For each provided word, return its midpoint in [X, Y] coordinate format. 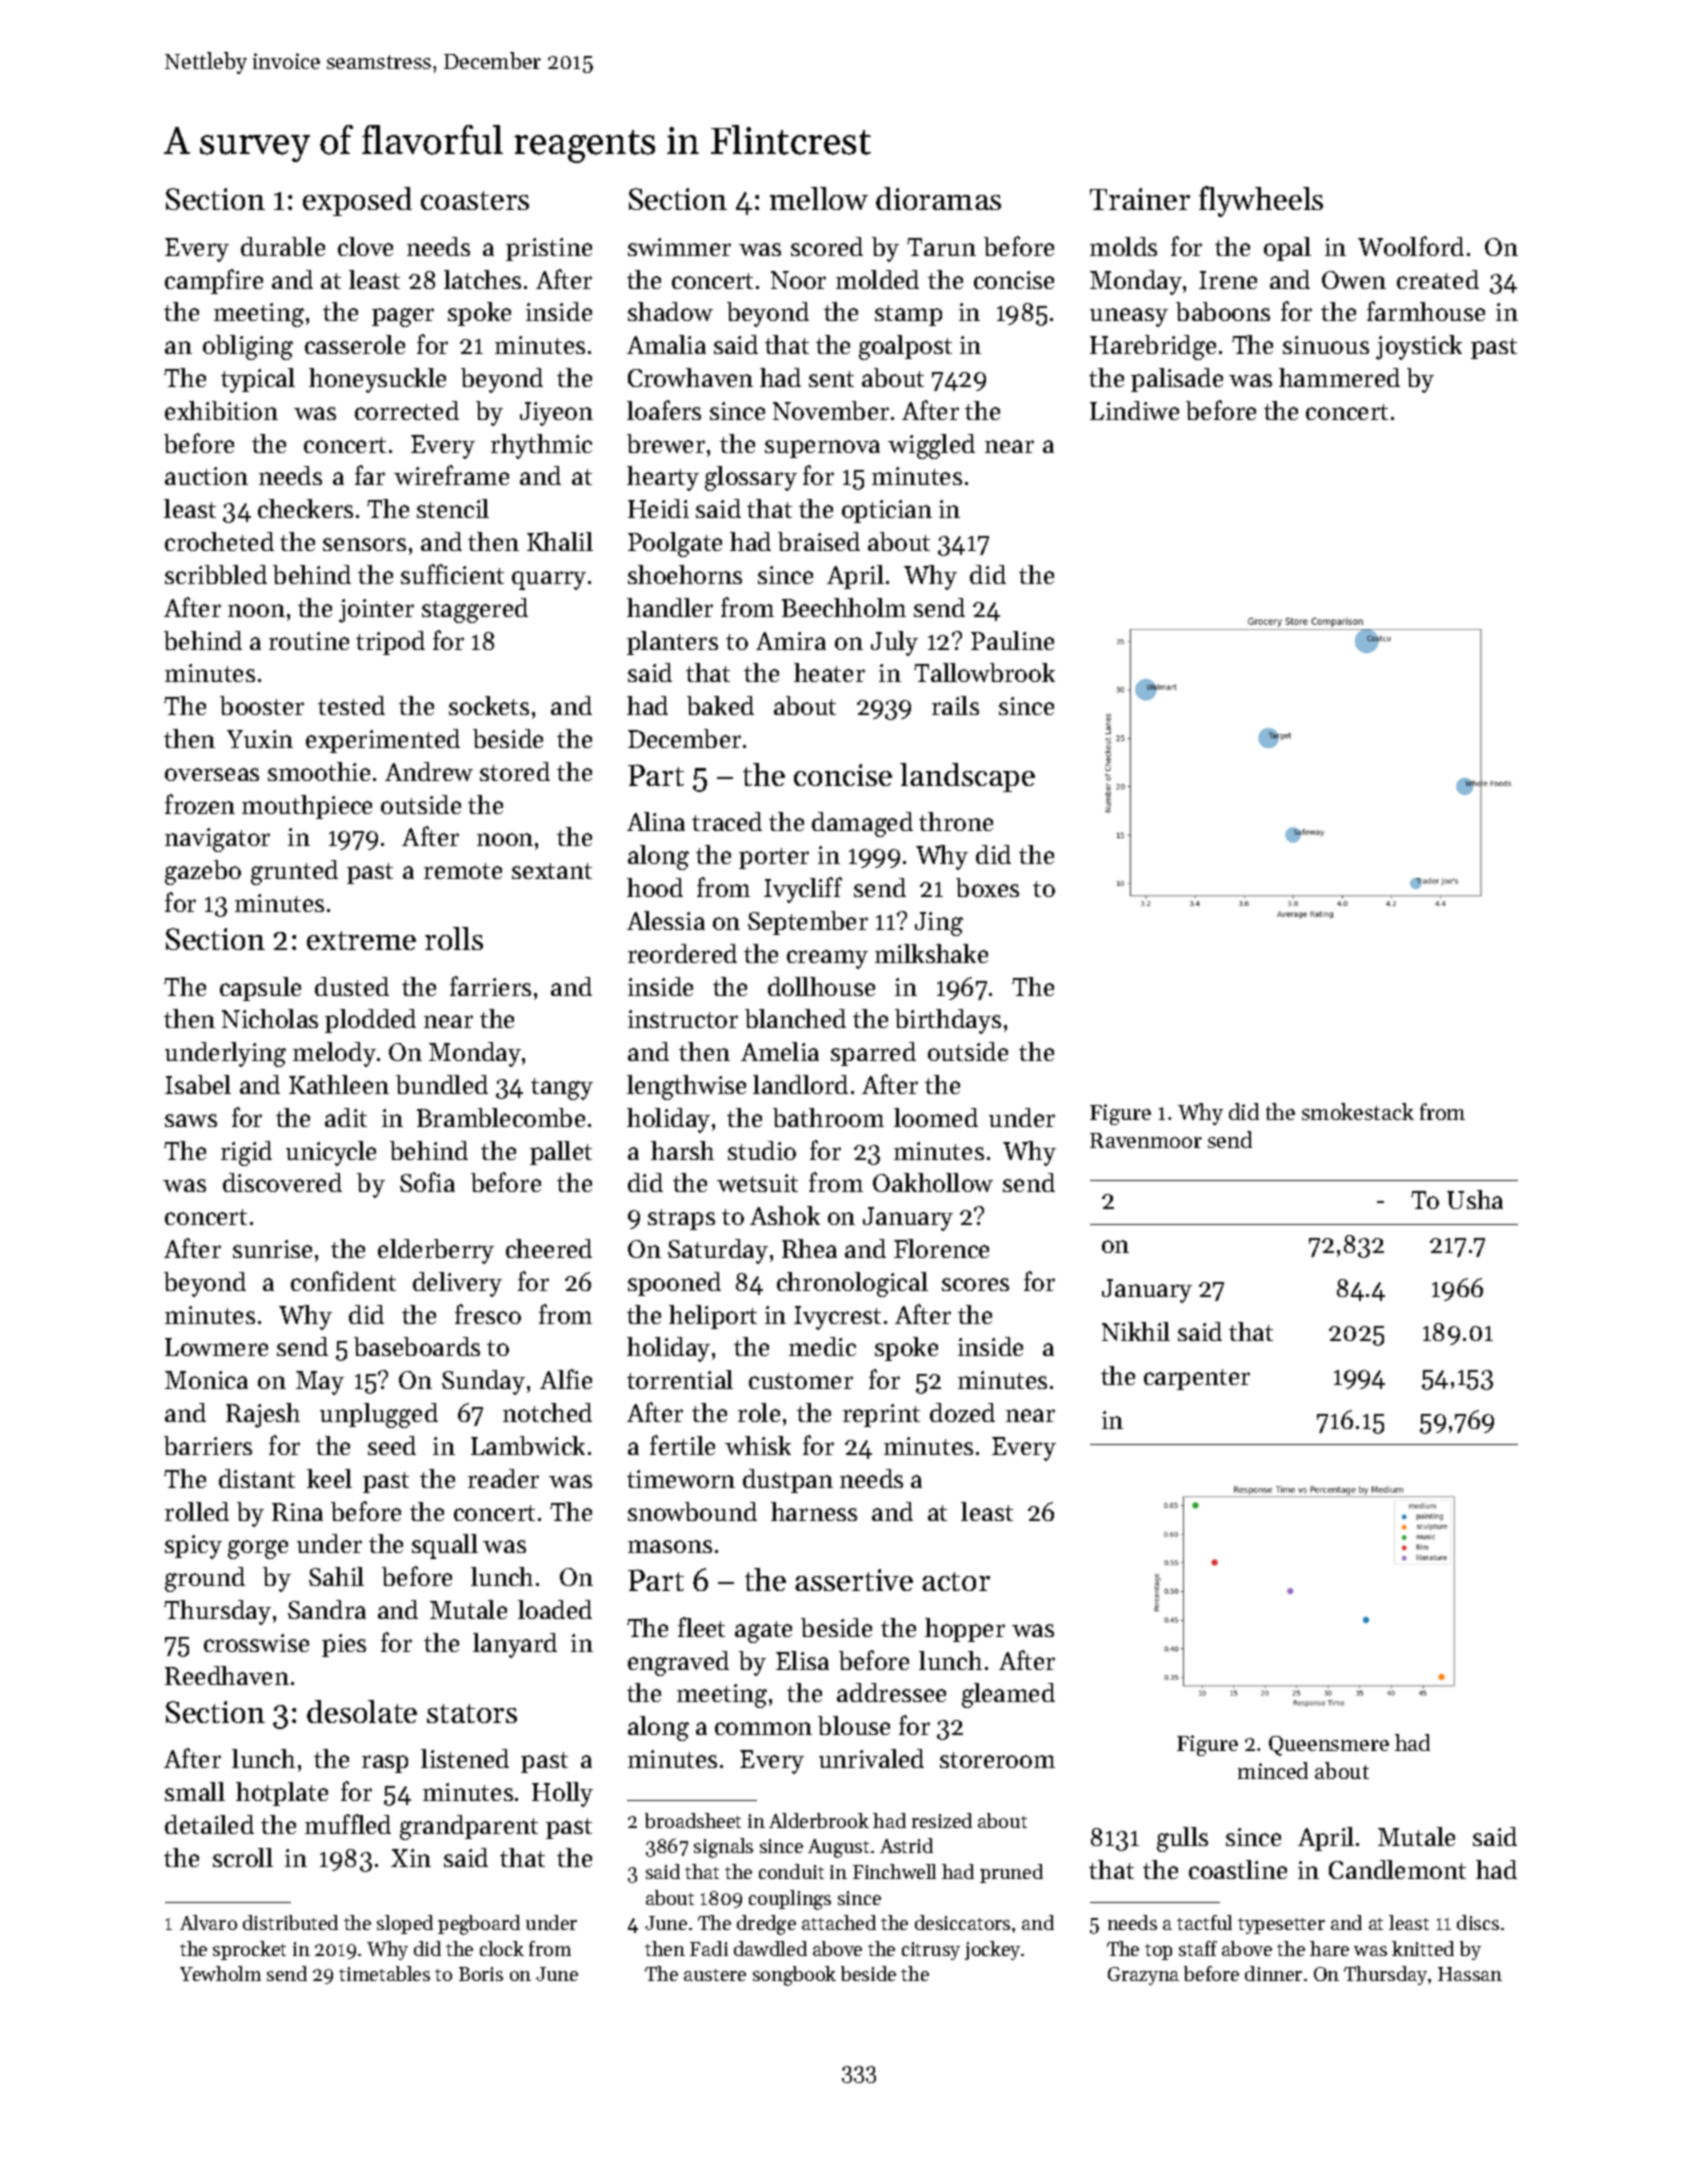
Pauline [1012, 640]
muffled [348, 1824]
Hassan [1470, 1974]
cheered [549, 1248]
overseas [212, 774]
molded [877, 279]
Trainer [1140, 199]
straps [681, 1219]
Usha [1475, 1199]
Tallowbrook [984, 672]
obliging [248, 347]
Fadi [709, 1948]
